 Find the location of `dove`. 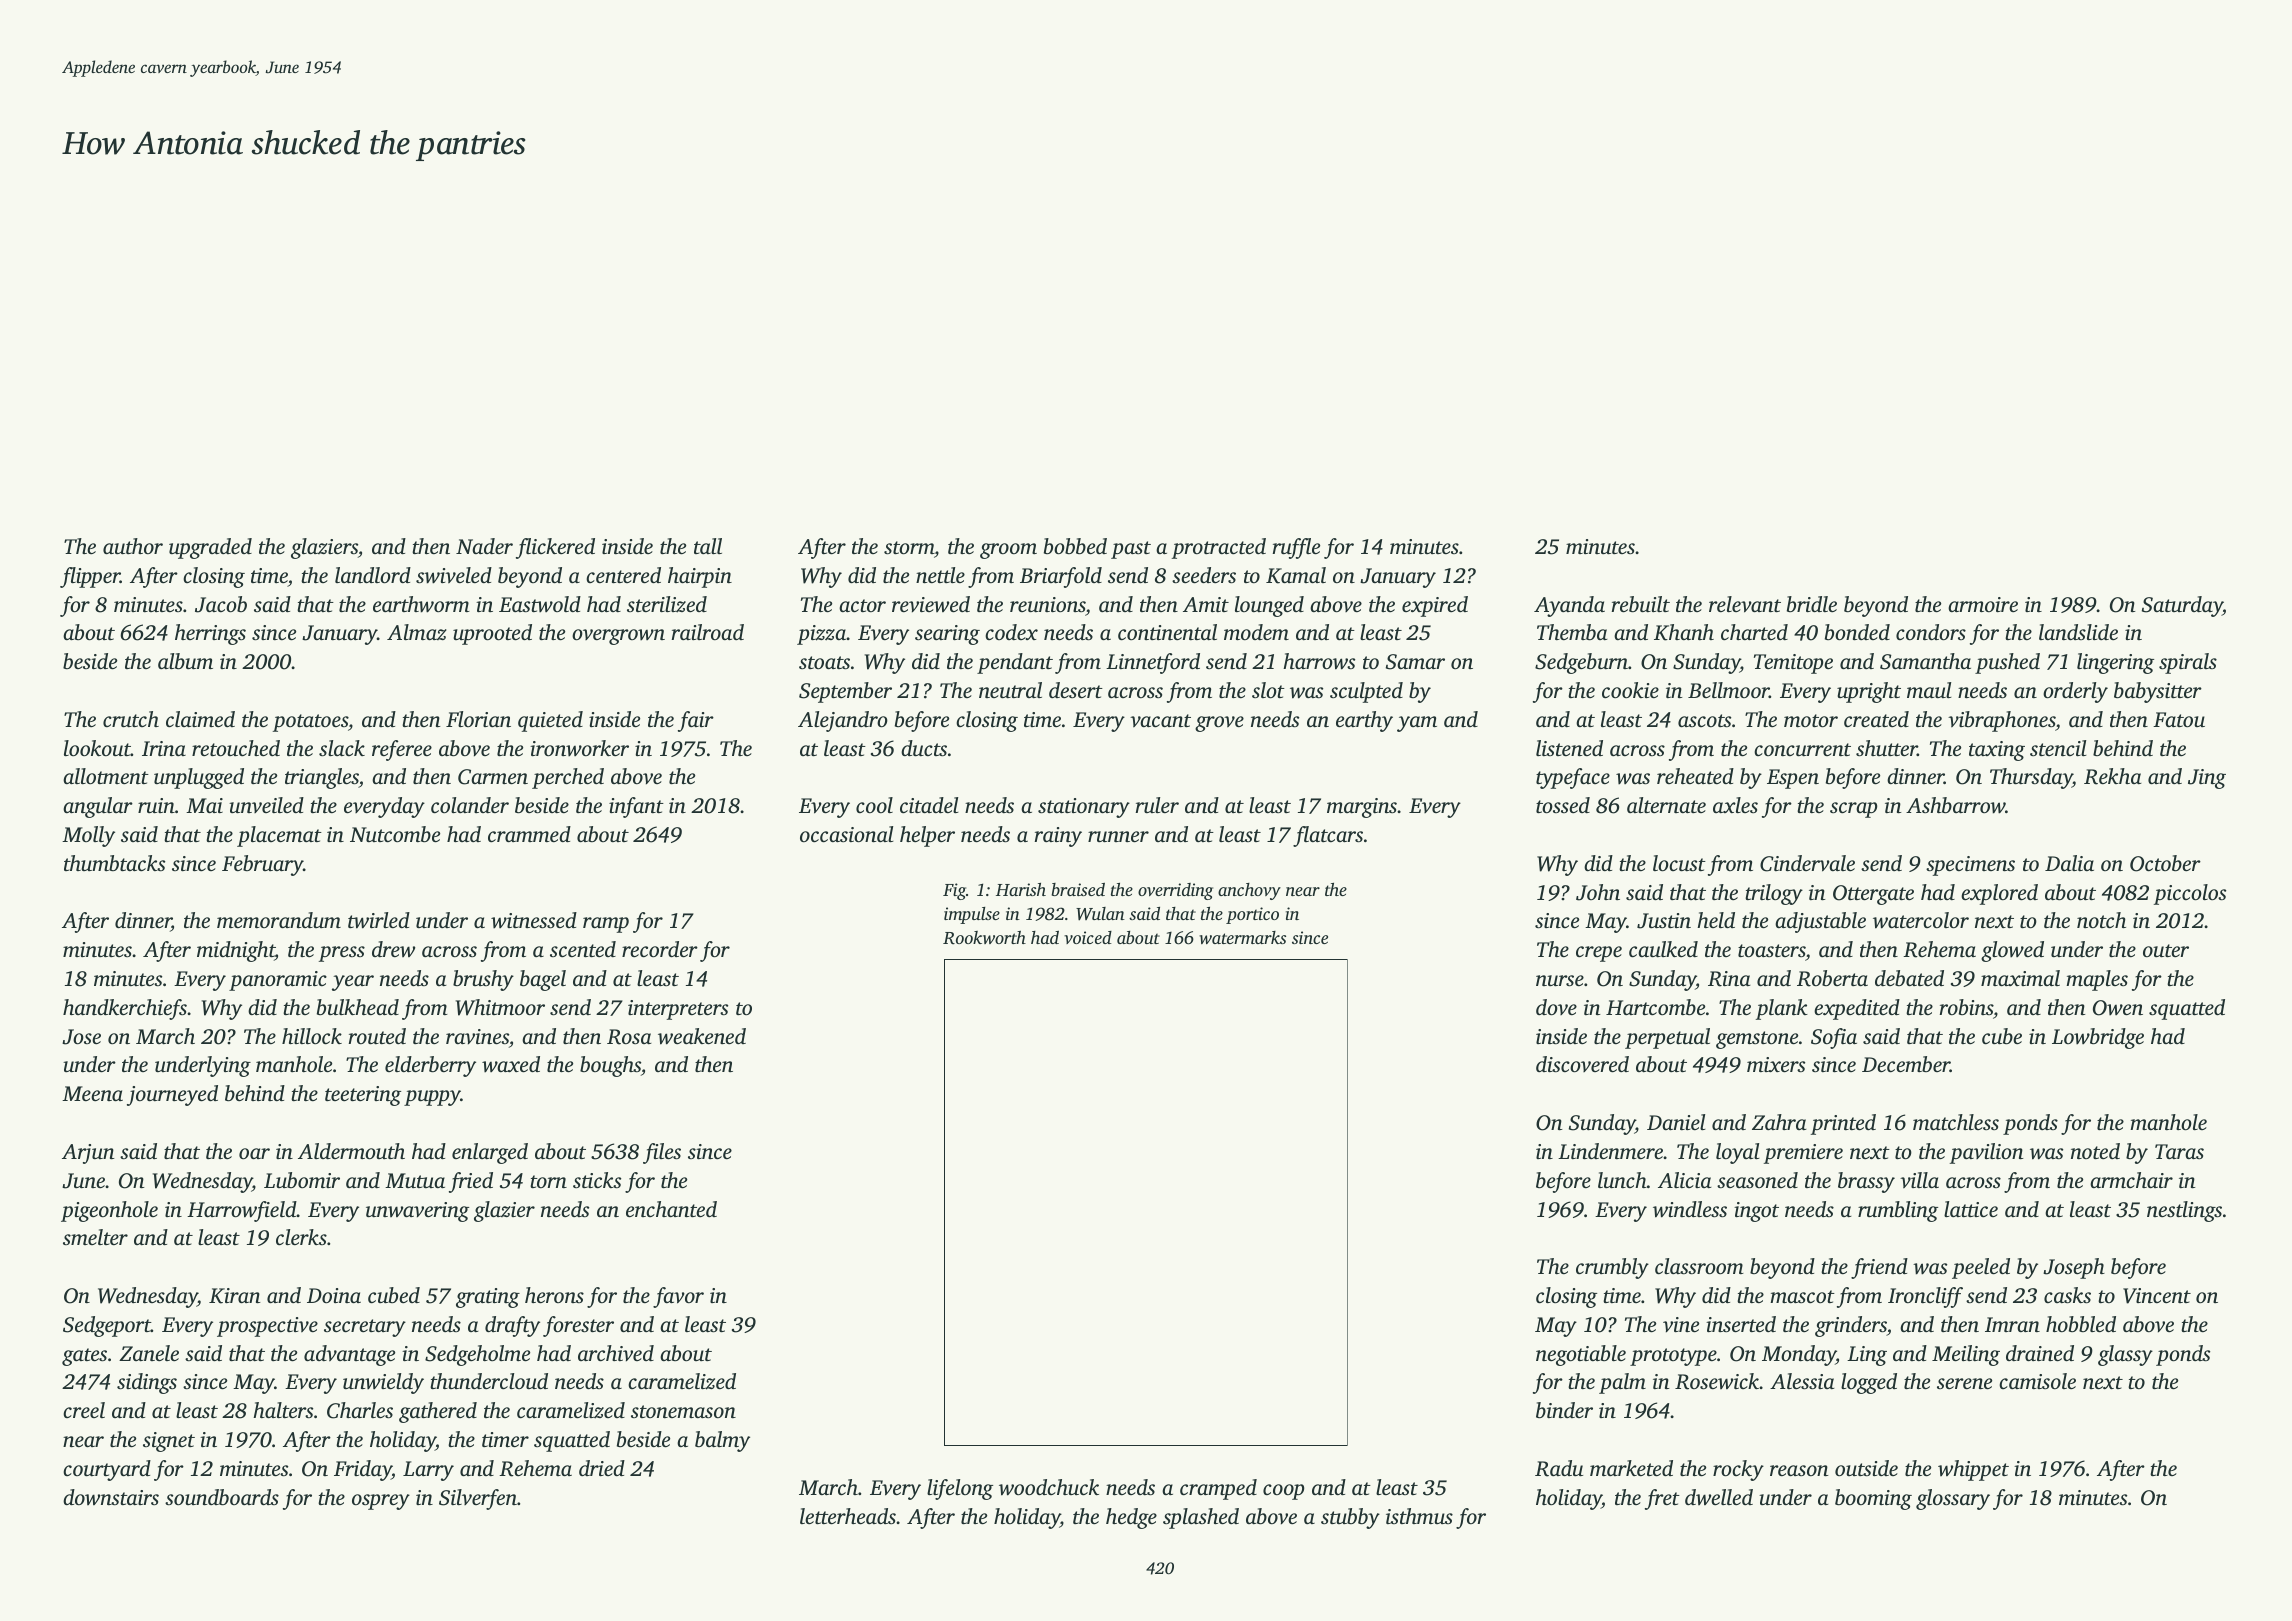

dove is located at coordinates (1556, 1007).
